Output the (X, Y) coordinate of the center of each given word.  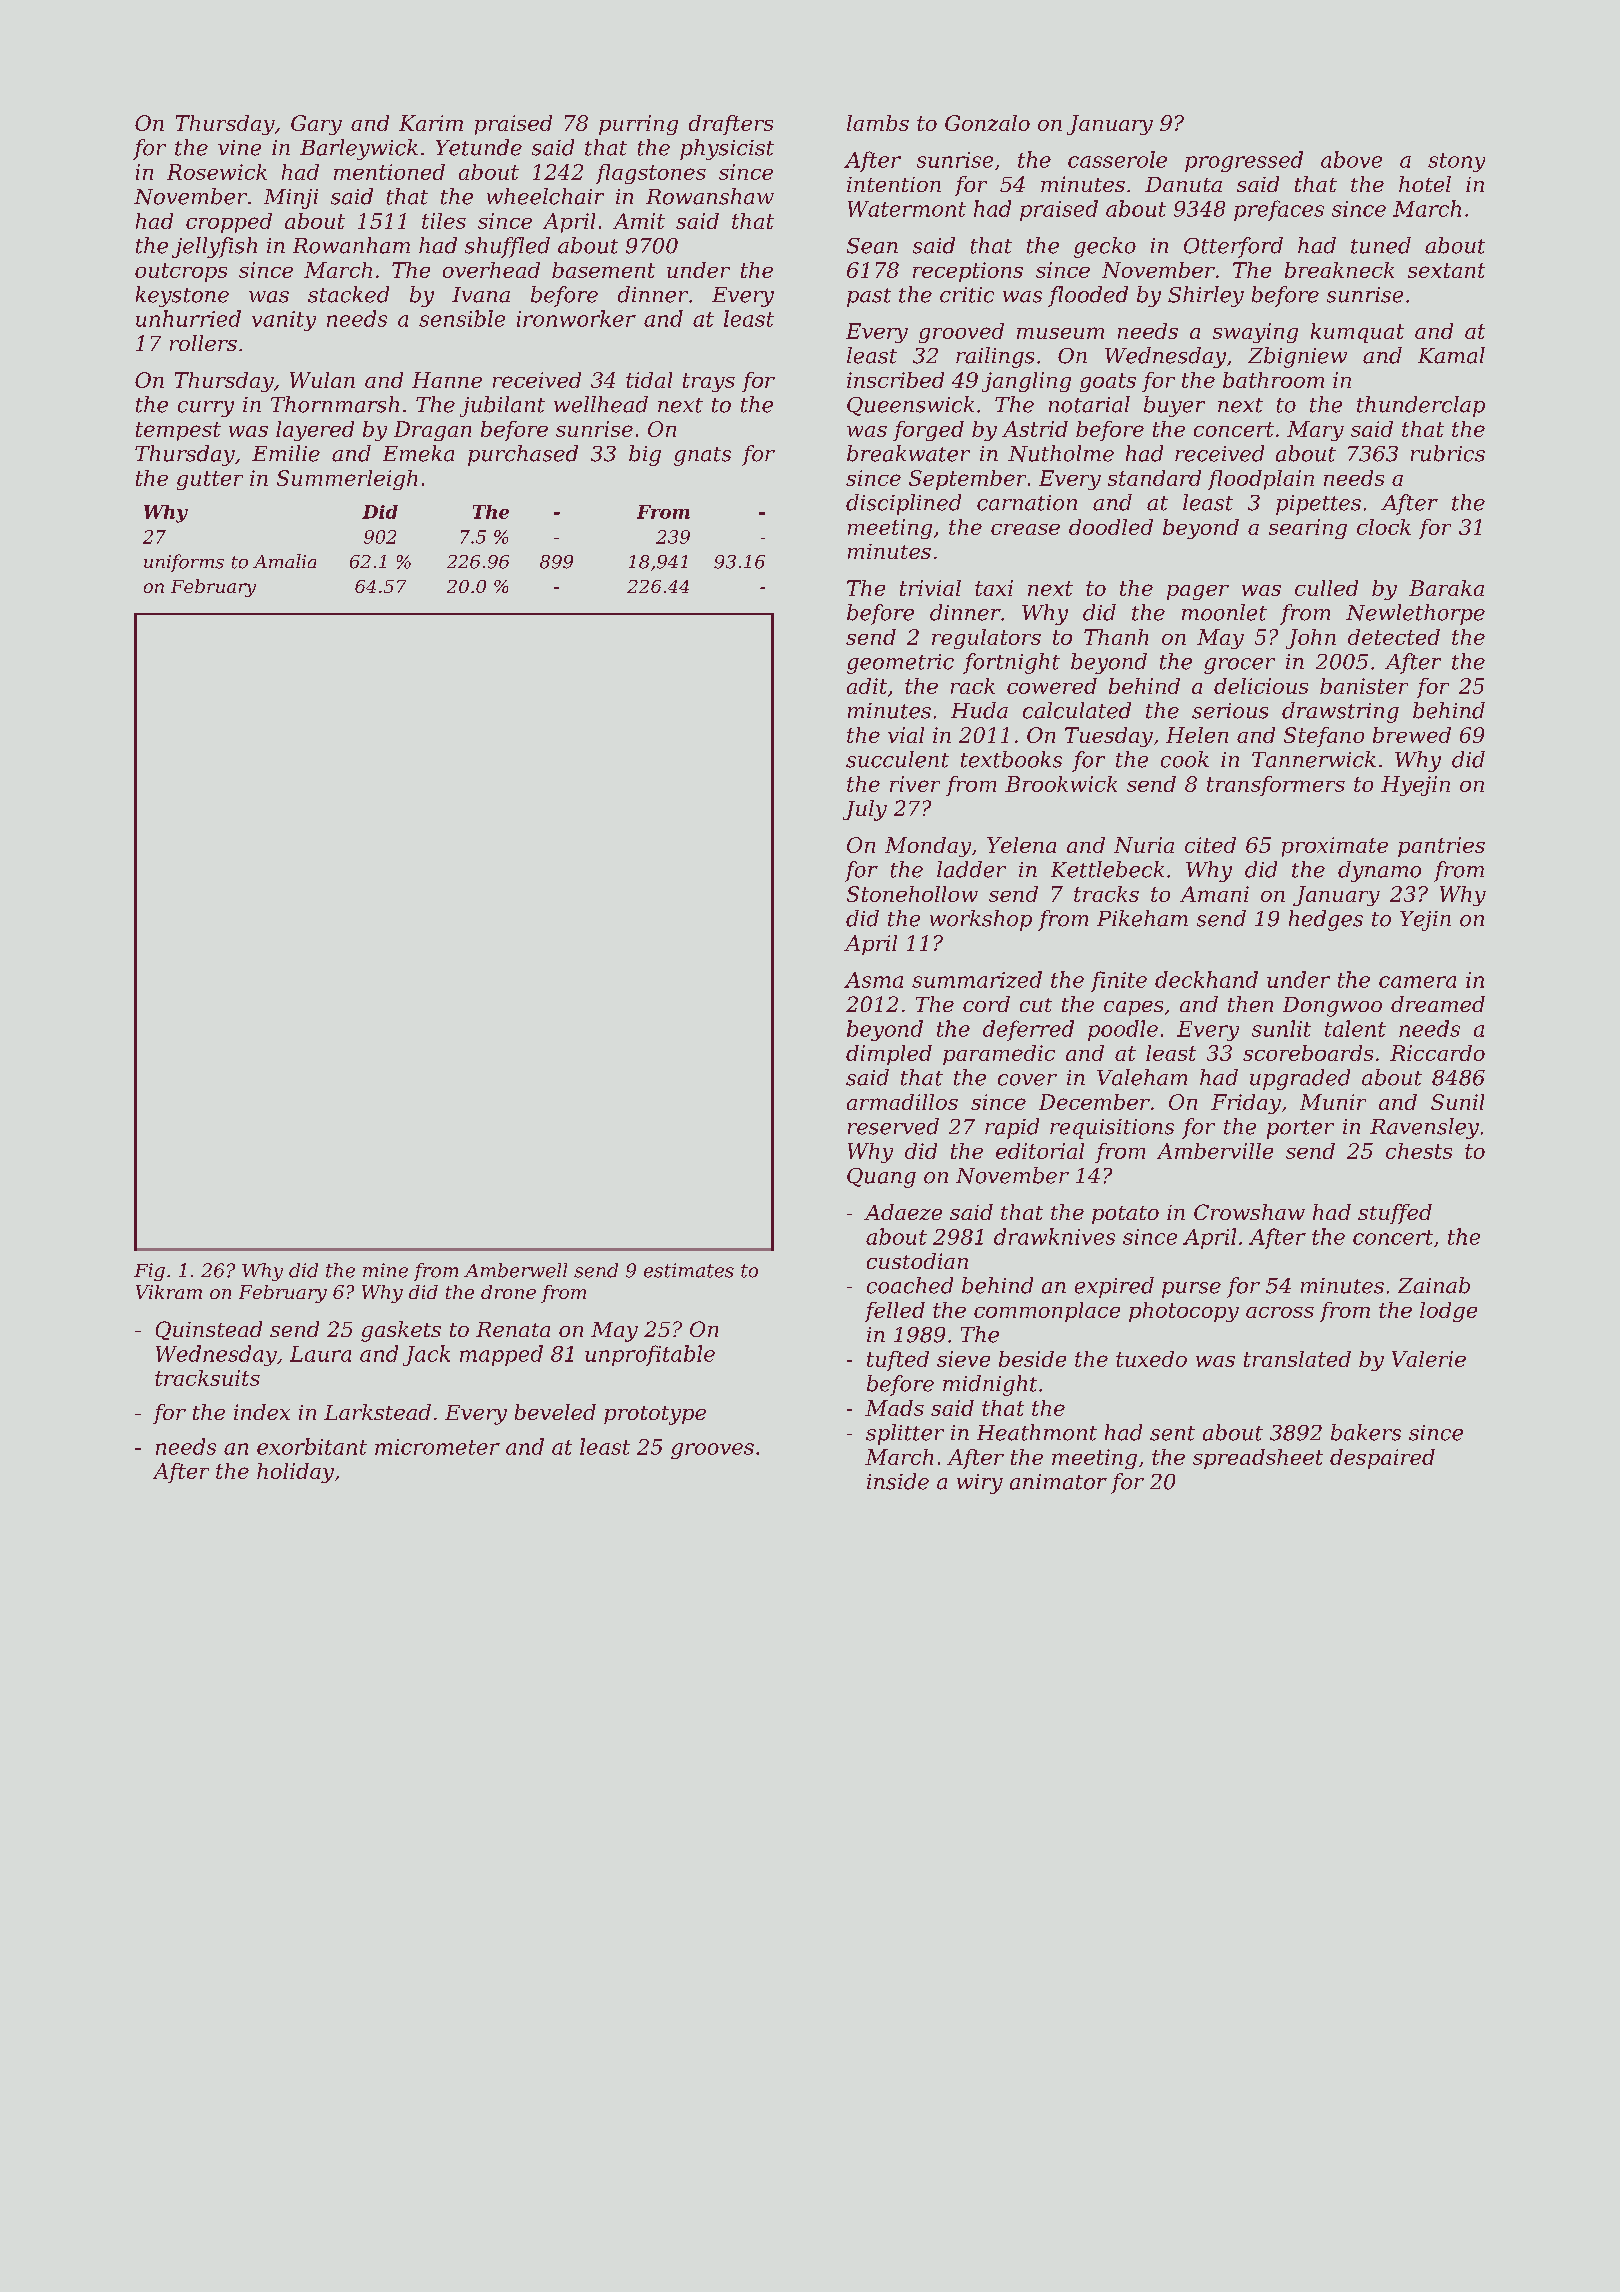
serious (1230, 711)
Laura (320, 1354)
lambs (878, 123)
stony (1456, 162)
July (865, 810)
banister (1364, 686)
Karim (431, 123)
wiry (980, 1484)
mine (385, 1270)
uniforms (184, 563)
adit (867, 686)
